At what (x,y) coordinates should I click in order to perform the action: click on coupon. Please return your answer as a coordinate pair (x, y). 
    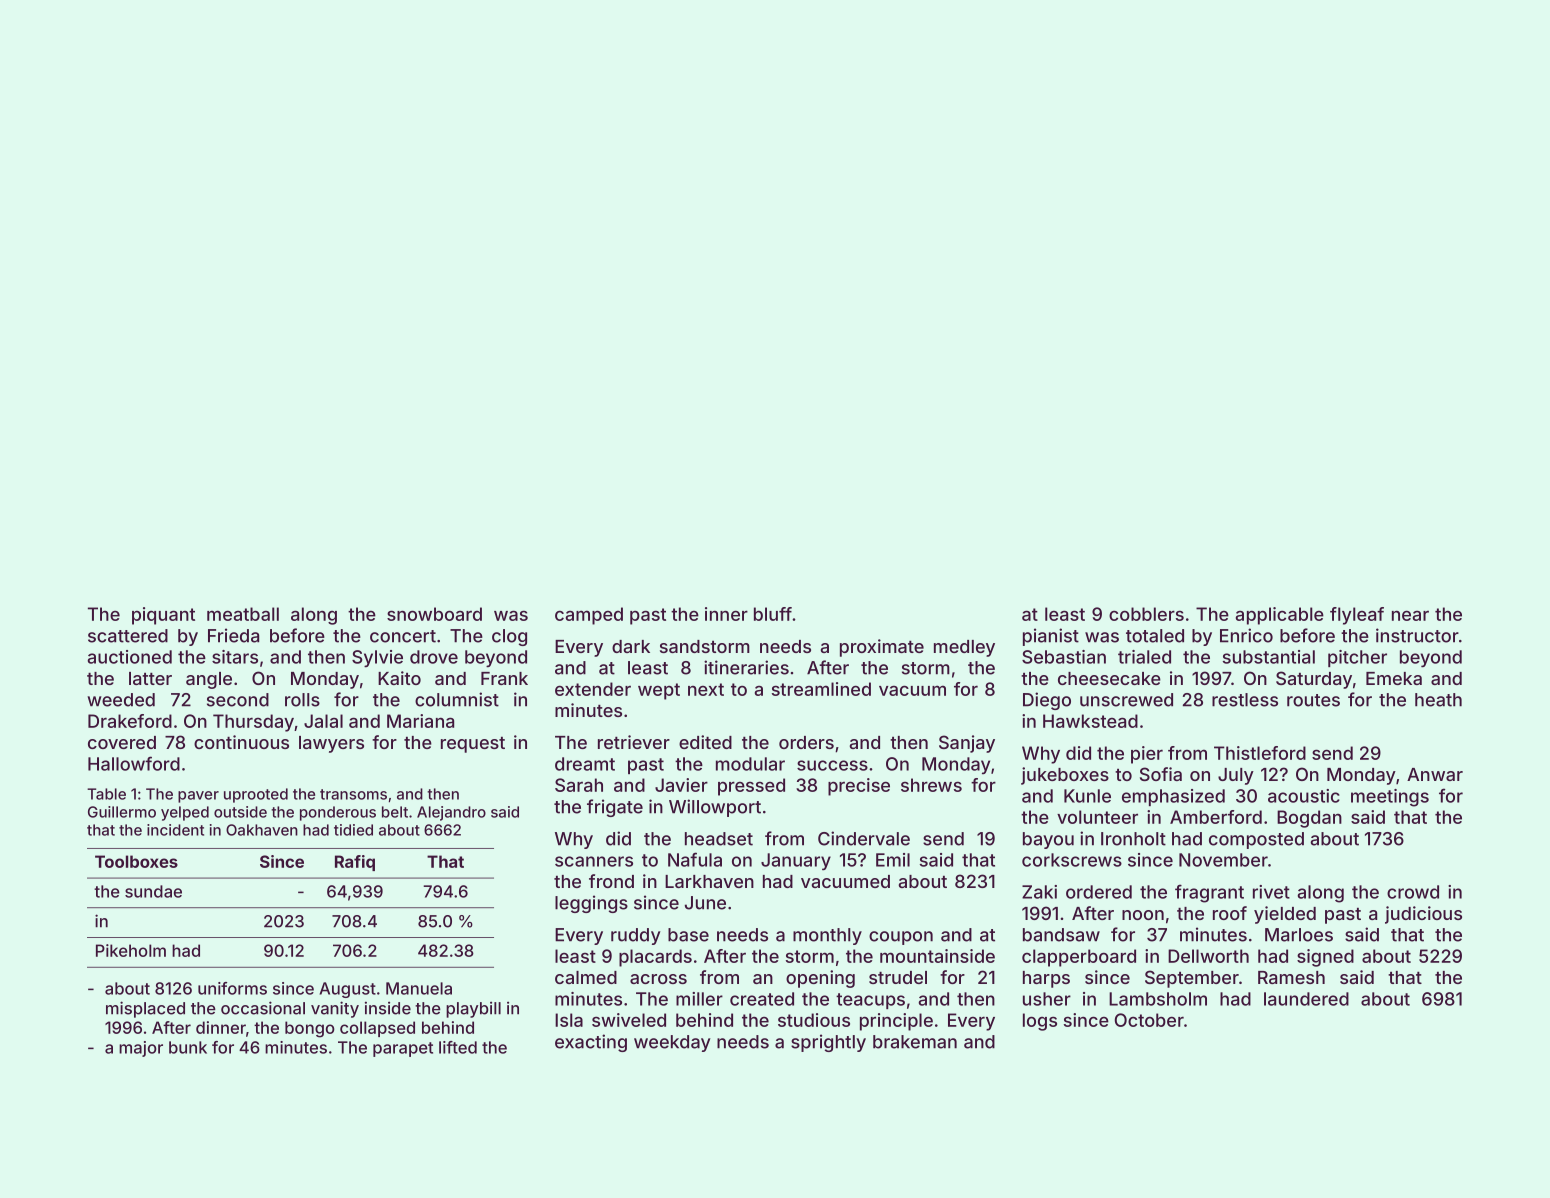
    Looking at the image, I should click on (901, 938).
